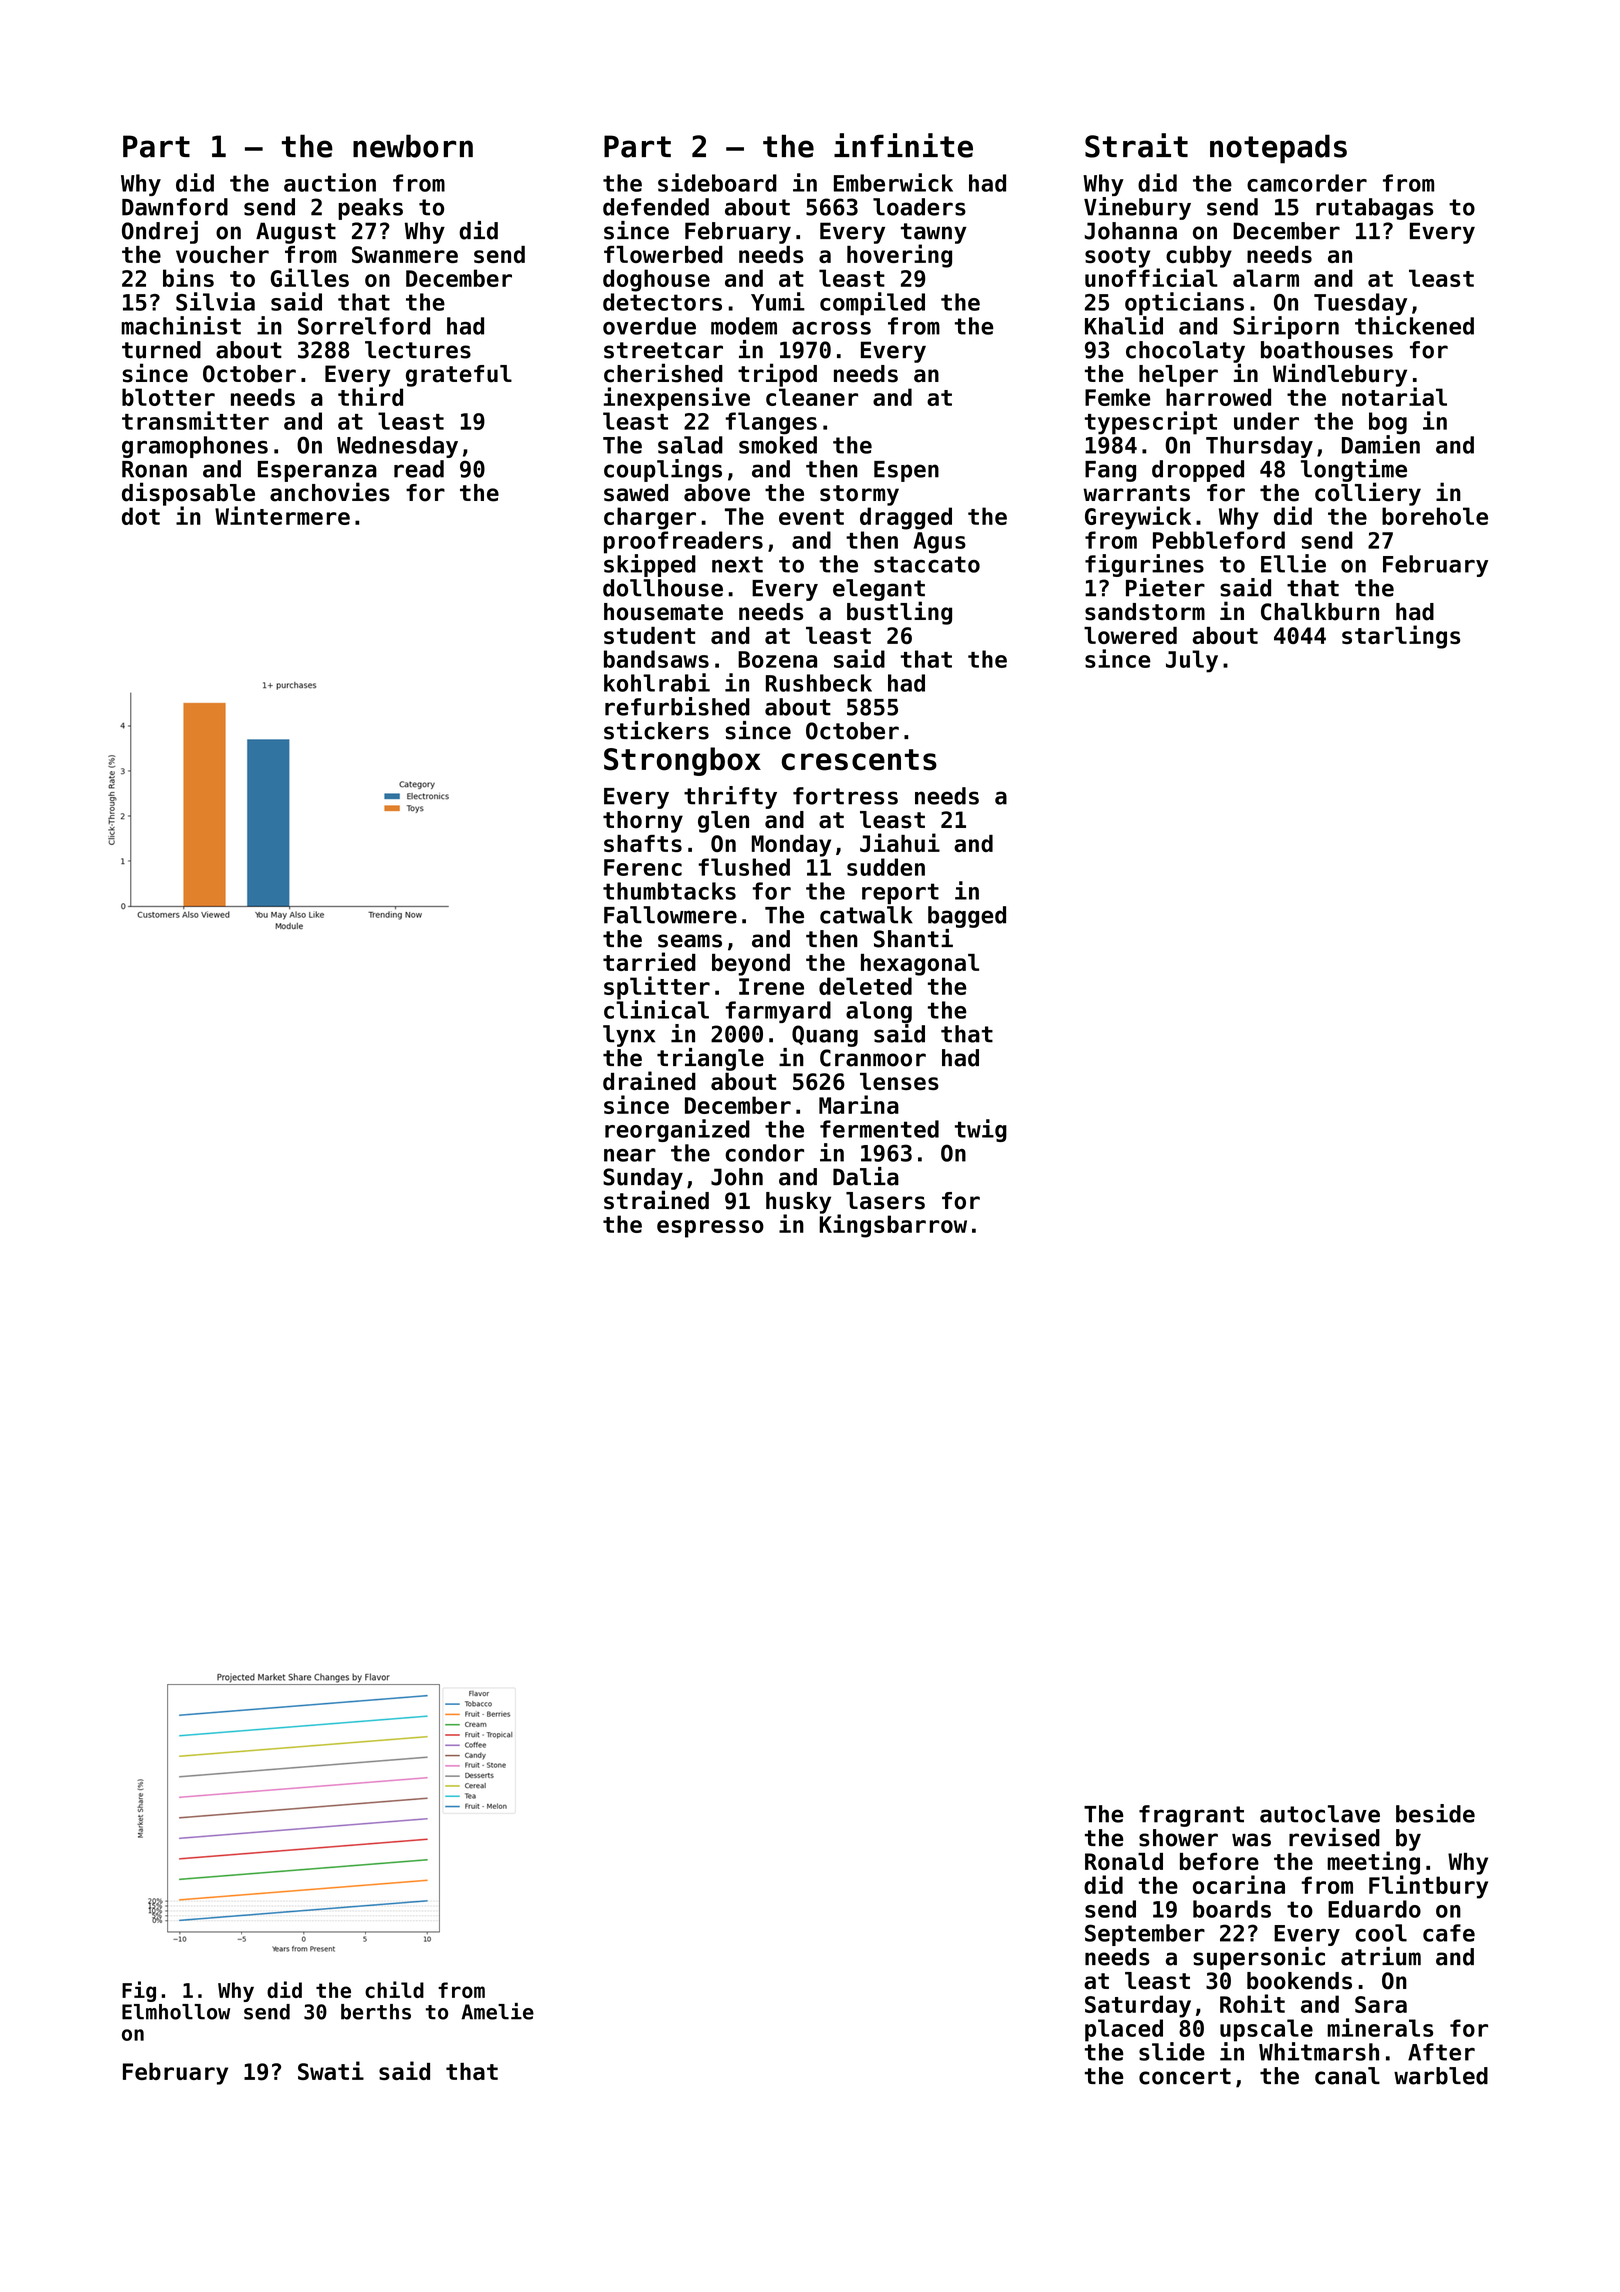 Image resolution: width=1620 pixels, height=2292 pixels. I want to click on starlings, so click(1401, 637).
